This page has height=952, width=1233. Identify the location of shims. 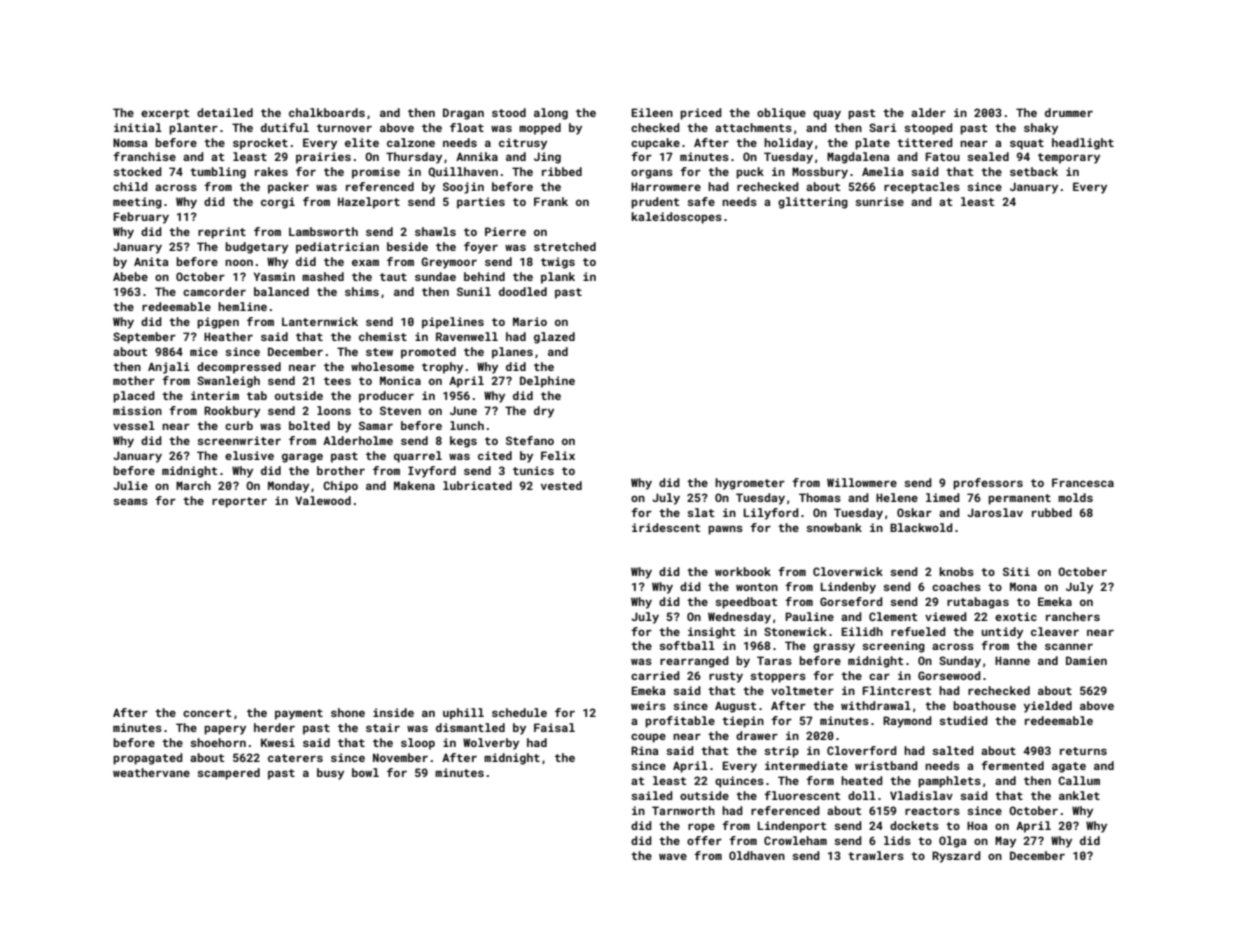
(362, 291).
